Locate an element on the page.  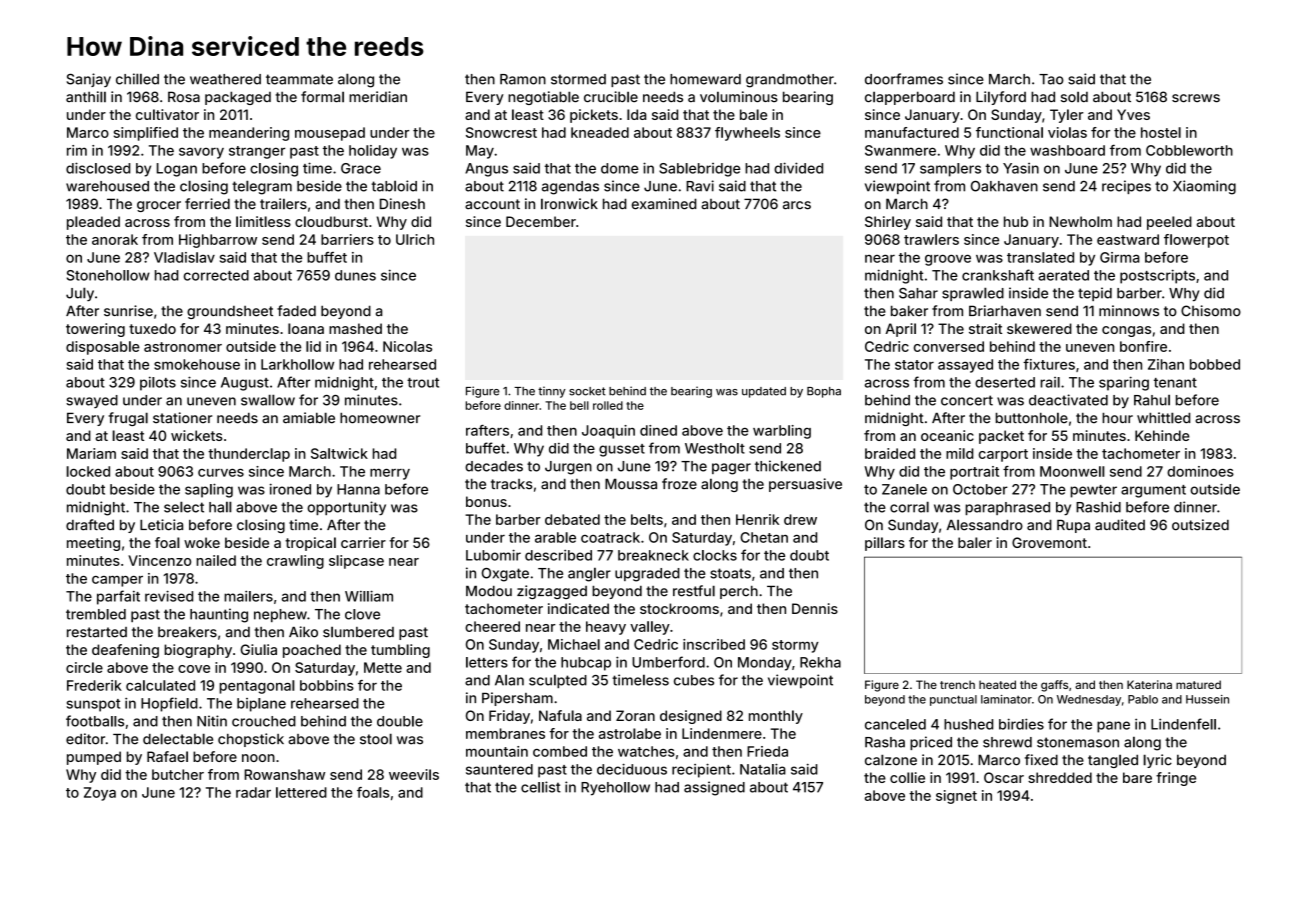
Westholt is located at coordinates (715, 448).
